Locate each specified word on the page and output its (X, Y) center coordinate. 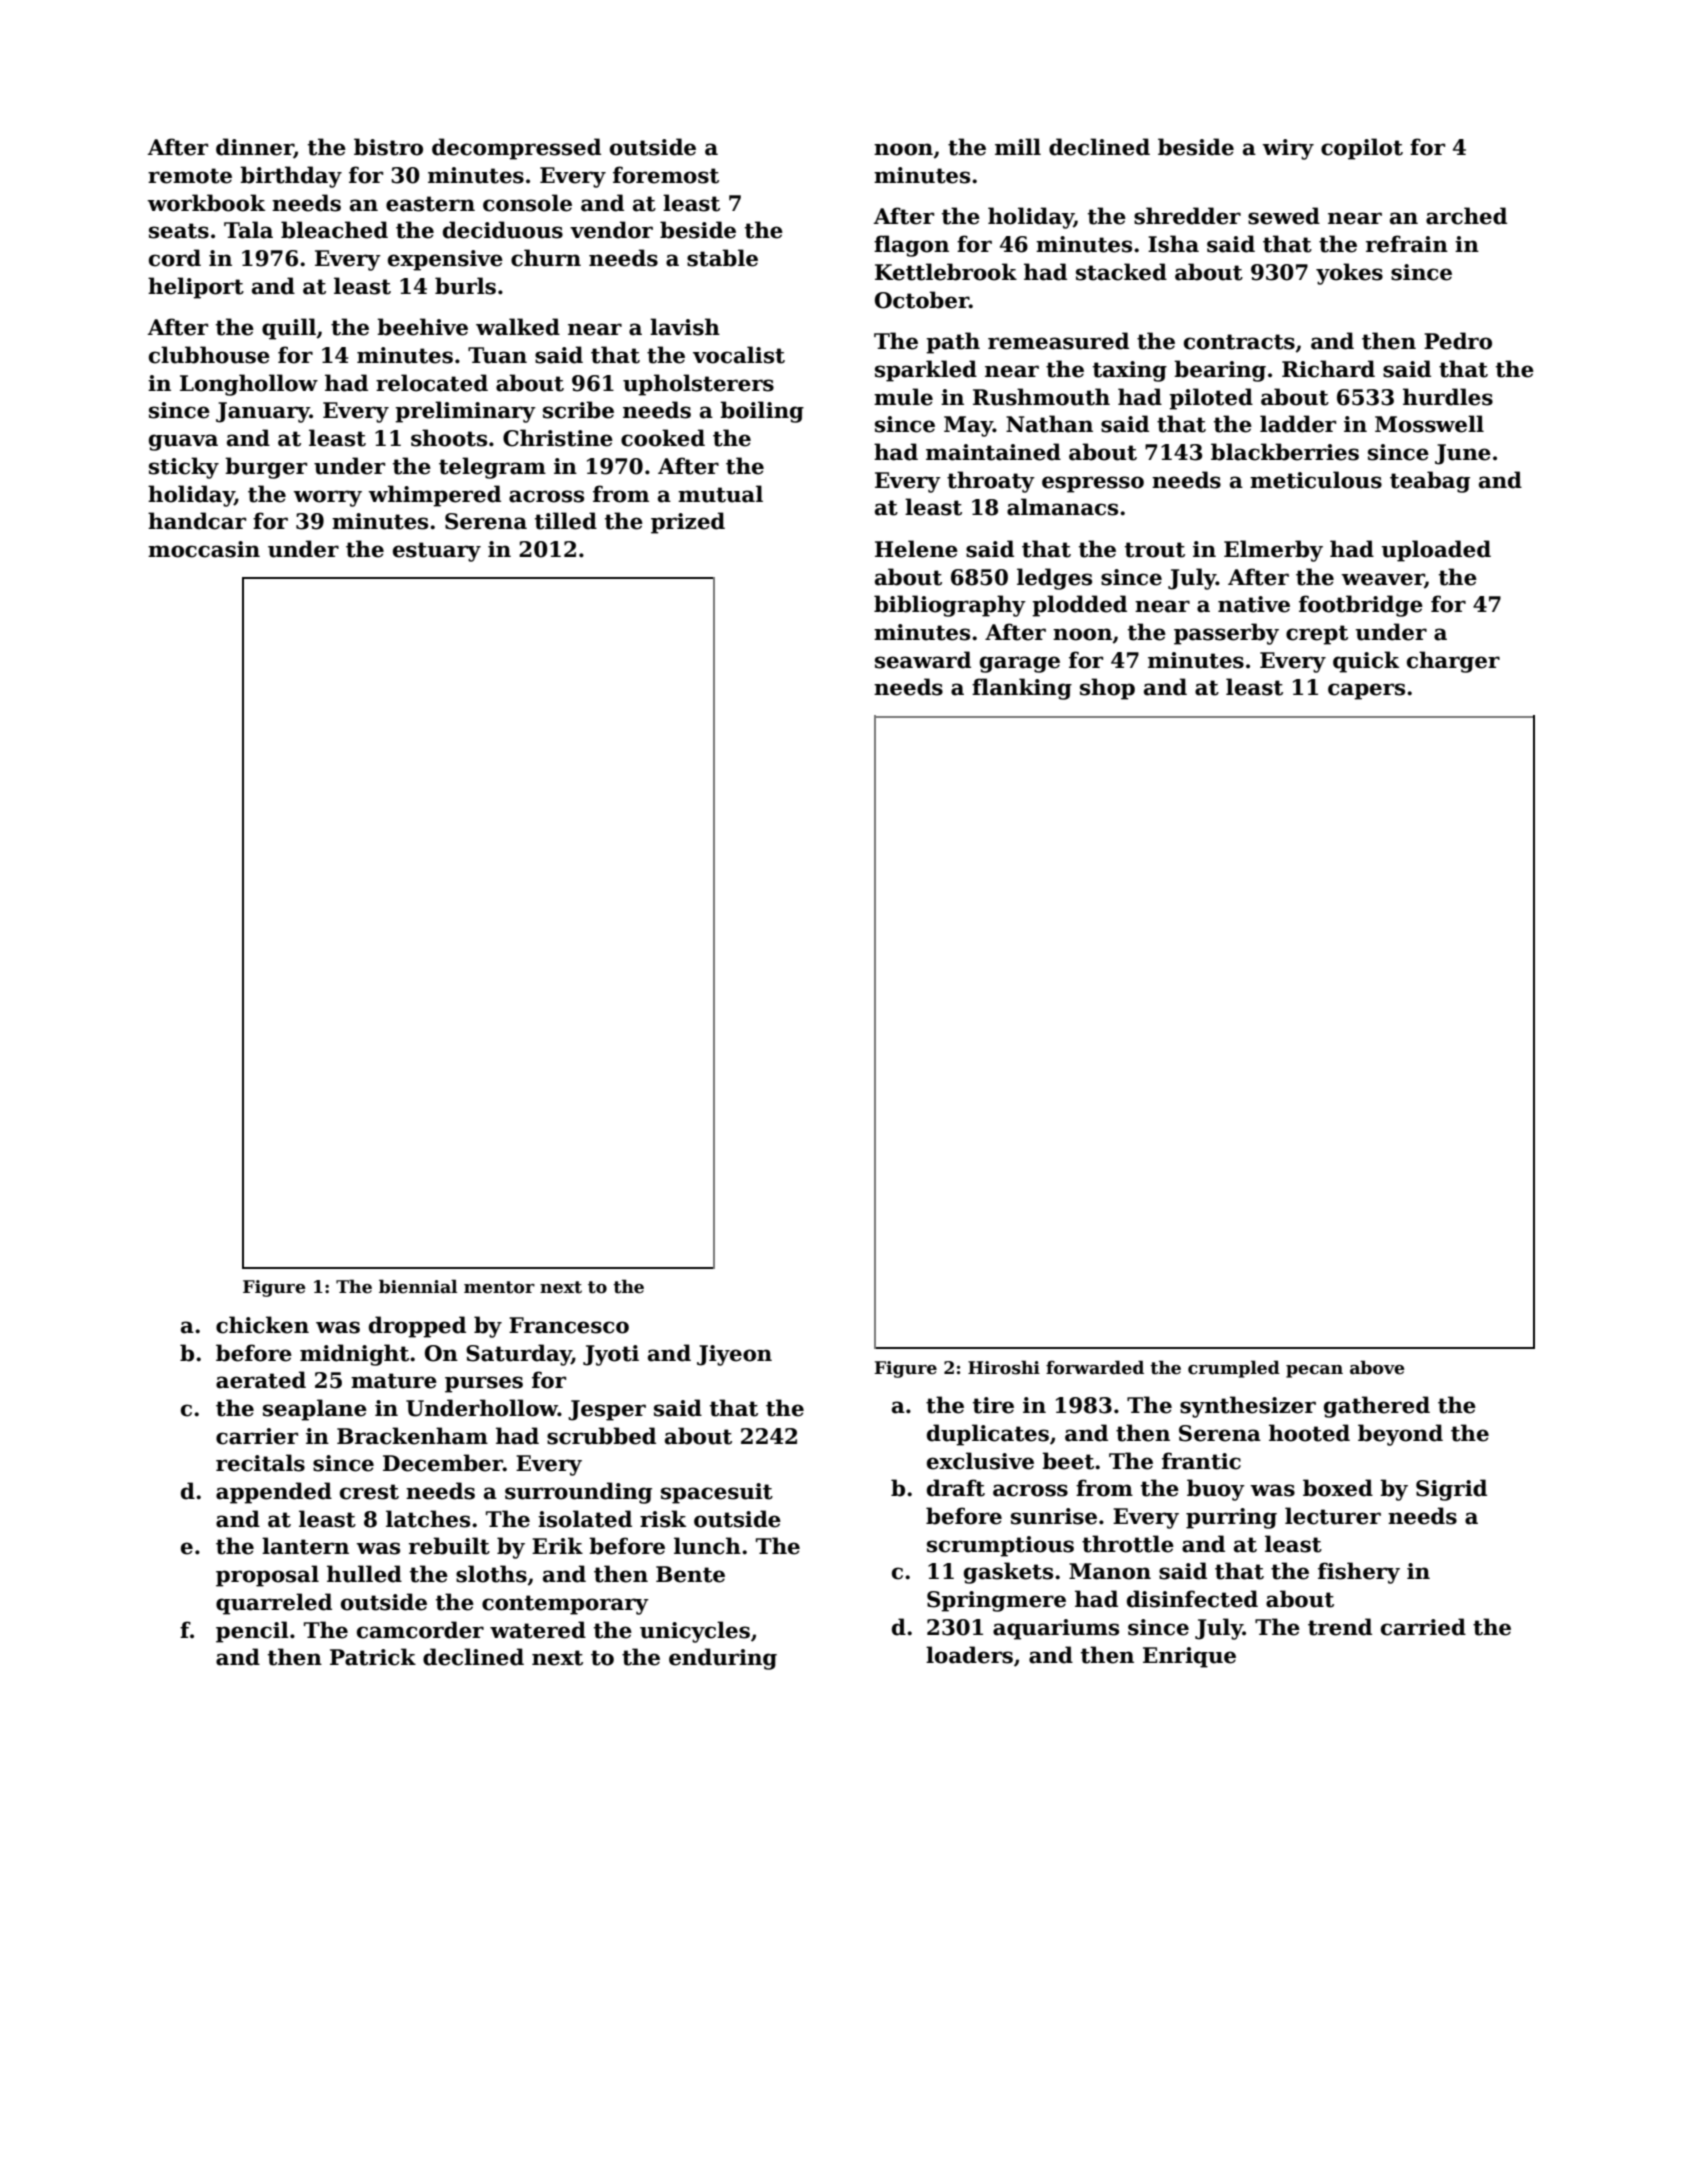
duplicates (988, 1435)
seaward (923, 660)
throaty (991, 482)
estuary (437, 552)
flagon (911, 246)
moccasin (204, 549)
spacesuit (717, 1493)
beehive (422, 327)
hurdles (1448, 397)
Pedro (1458, 341)
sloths (491, 1574)
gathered (1377, 1407)
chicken (262, 1325)
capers (1366, 691)
